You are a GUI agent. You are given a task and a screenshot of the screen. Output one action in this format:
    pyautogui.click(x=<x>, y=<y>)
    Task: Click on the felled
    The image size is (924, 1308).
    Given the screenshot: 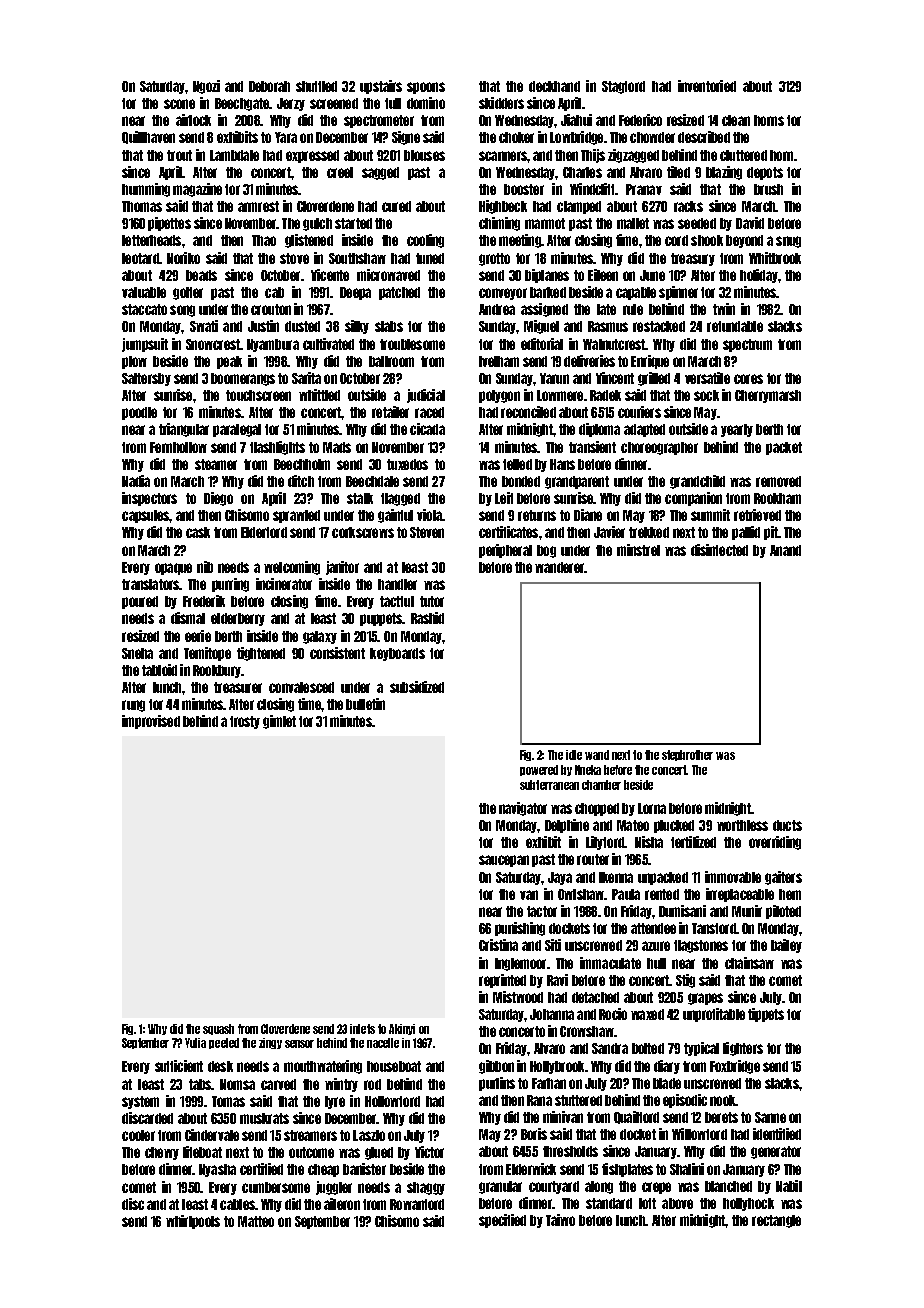 What is the action you would take?
    pyautogui.click(x=517, y=464)
